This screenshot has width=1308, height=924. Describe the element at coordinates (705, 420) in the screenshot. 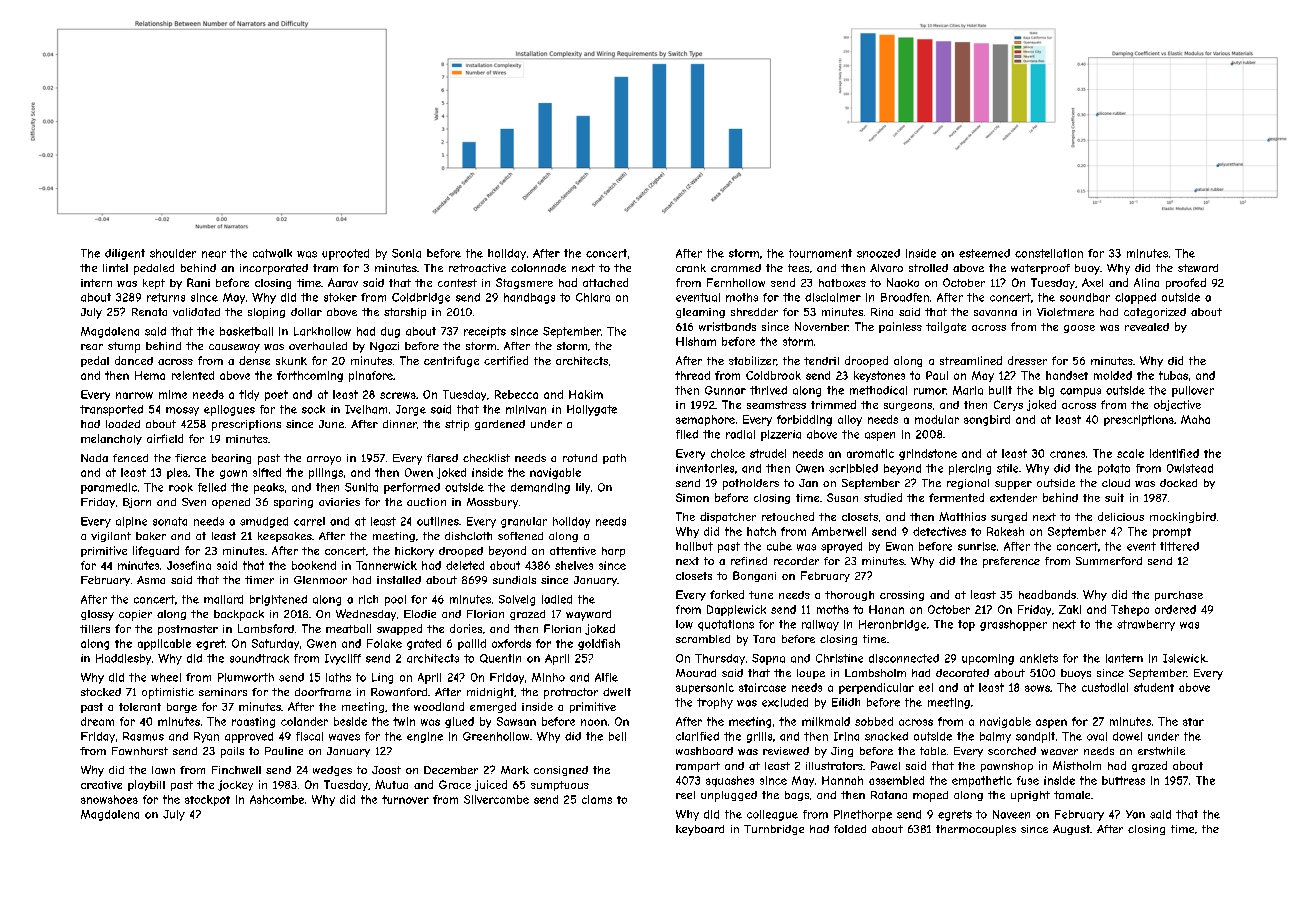

I see `semaphore` at that location.
